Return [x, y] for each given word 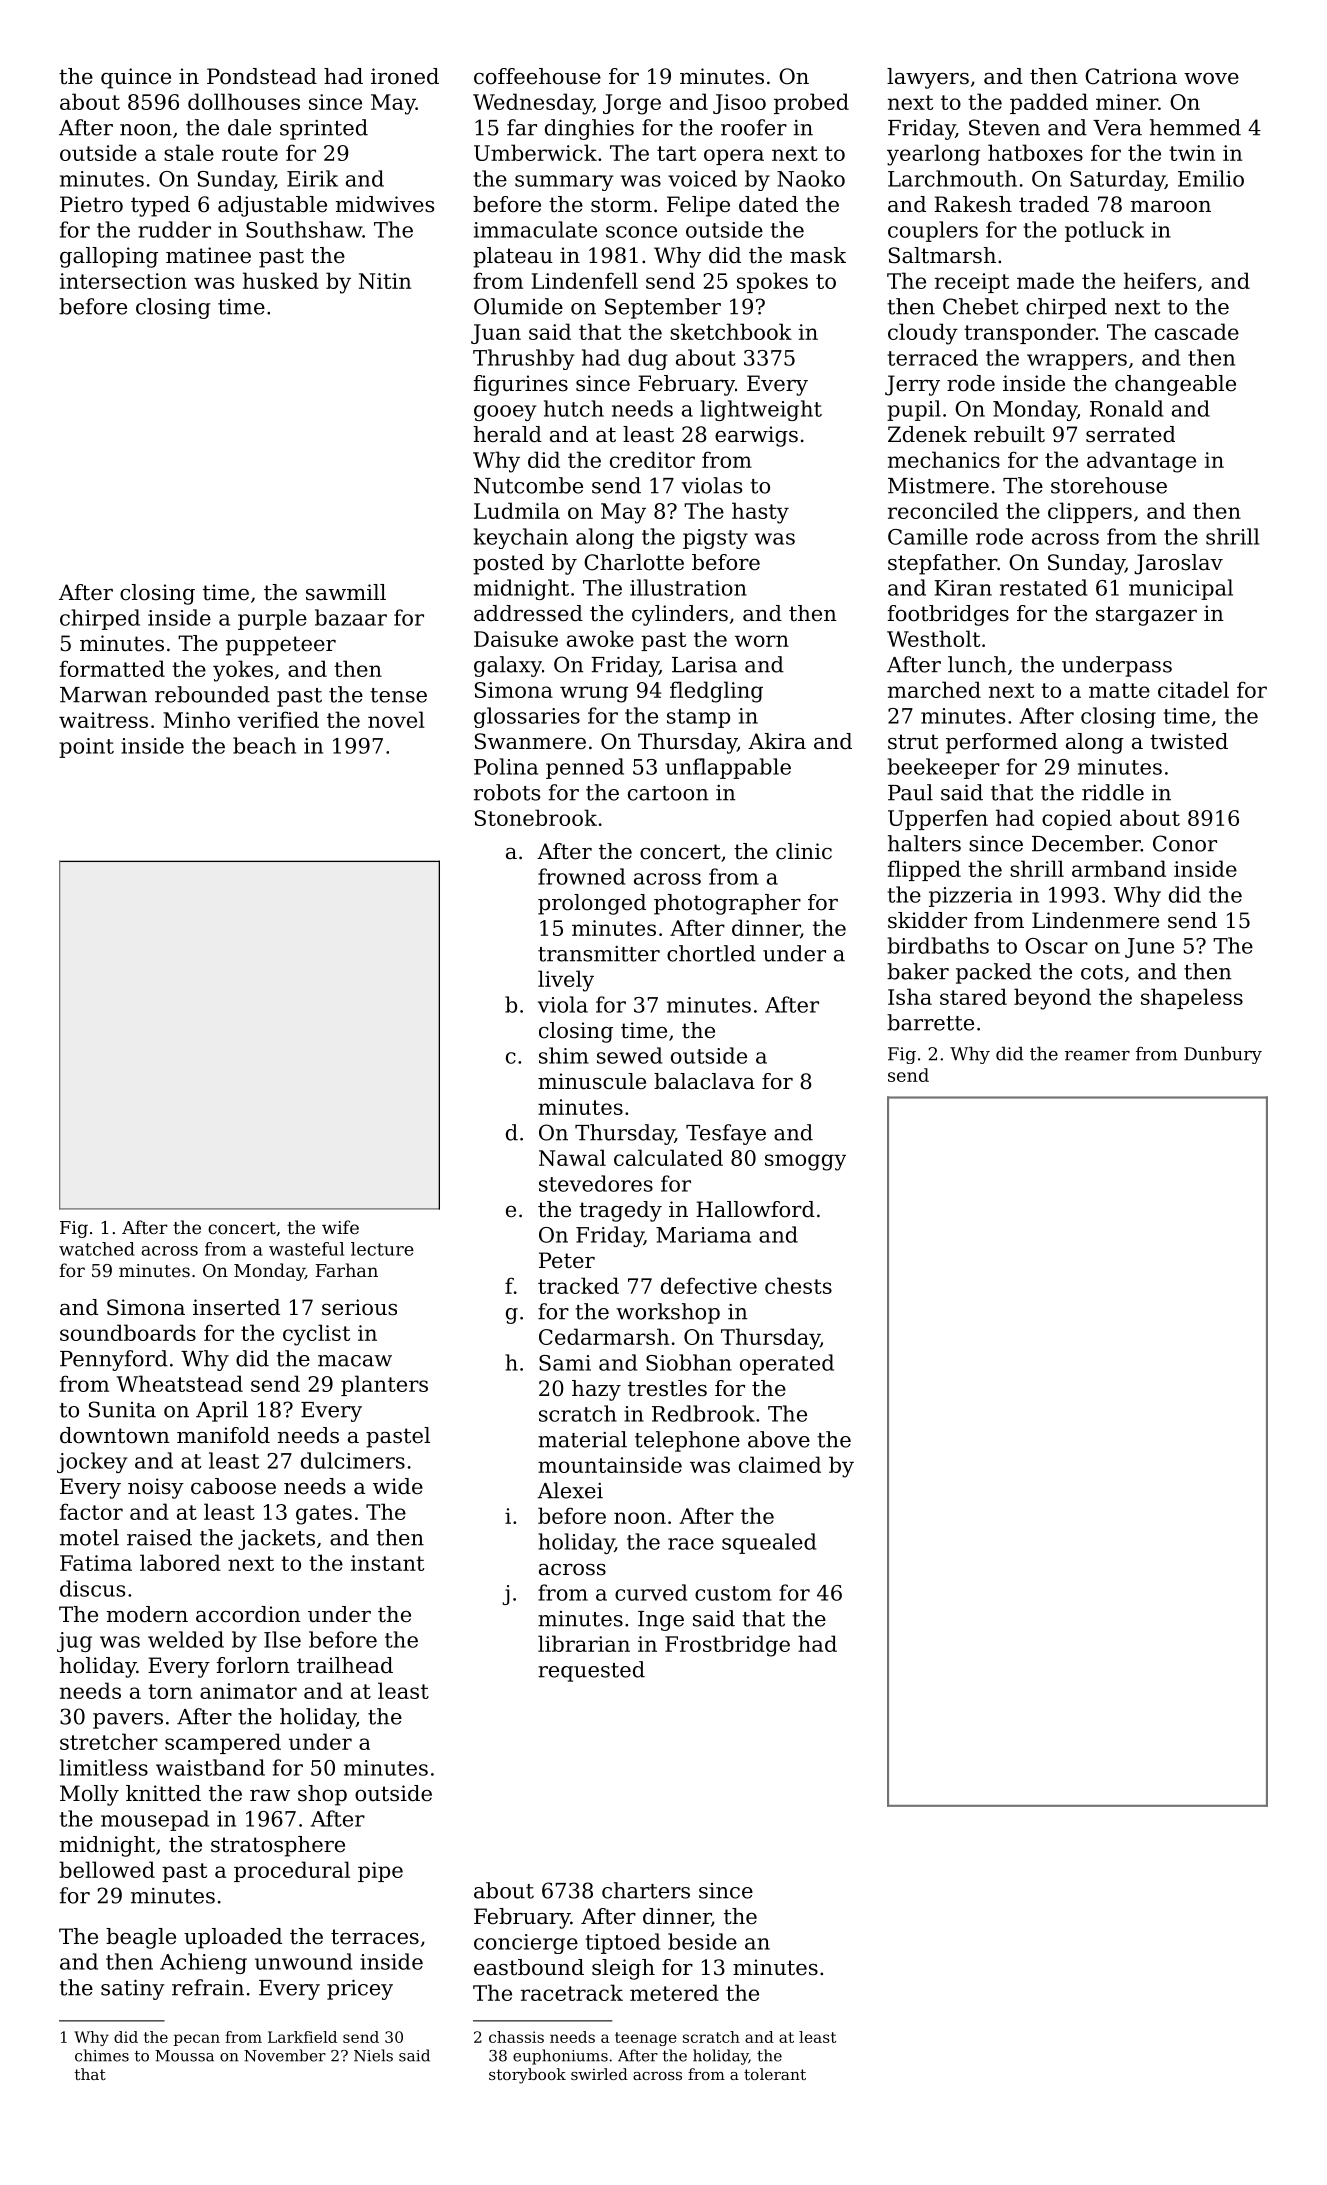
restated [1043, 587]
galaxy [508, 666]
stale [189, 152]
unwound [303, 1961]
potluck [1104, 231]
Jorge [632, 104]
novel [396, 719]
